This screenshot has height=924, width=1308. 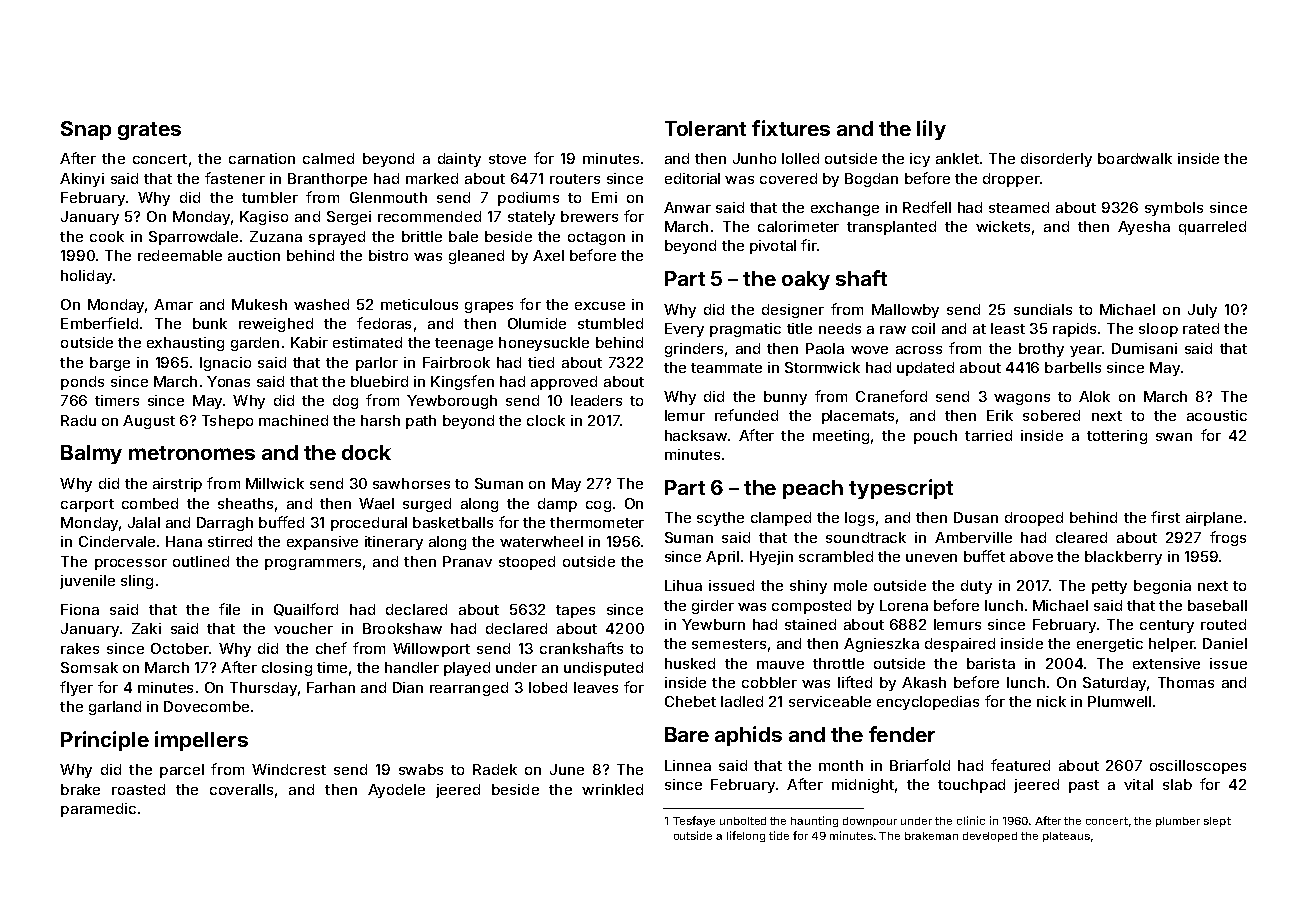 What do you see at coordinates (1051, 415) in the screenshot?
I see `sobered` at bounding box center [1051, 415].
